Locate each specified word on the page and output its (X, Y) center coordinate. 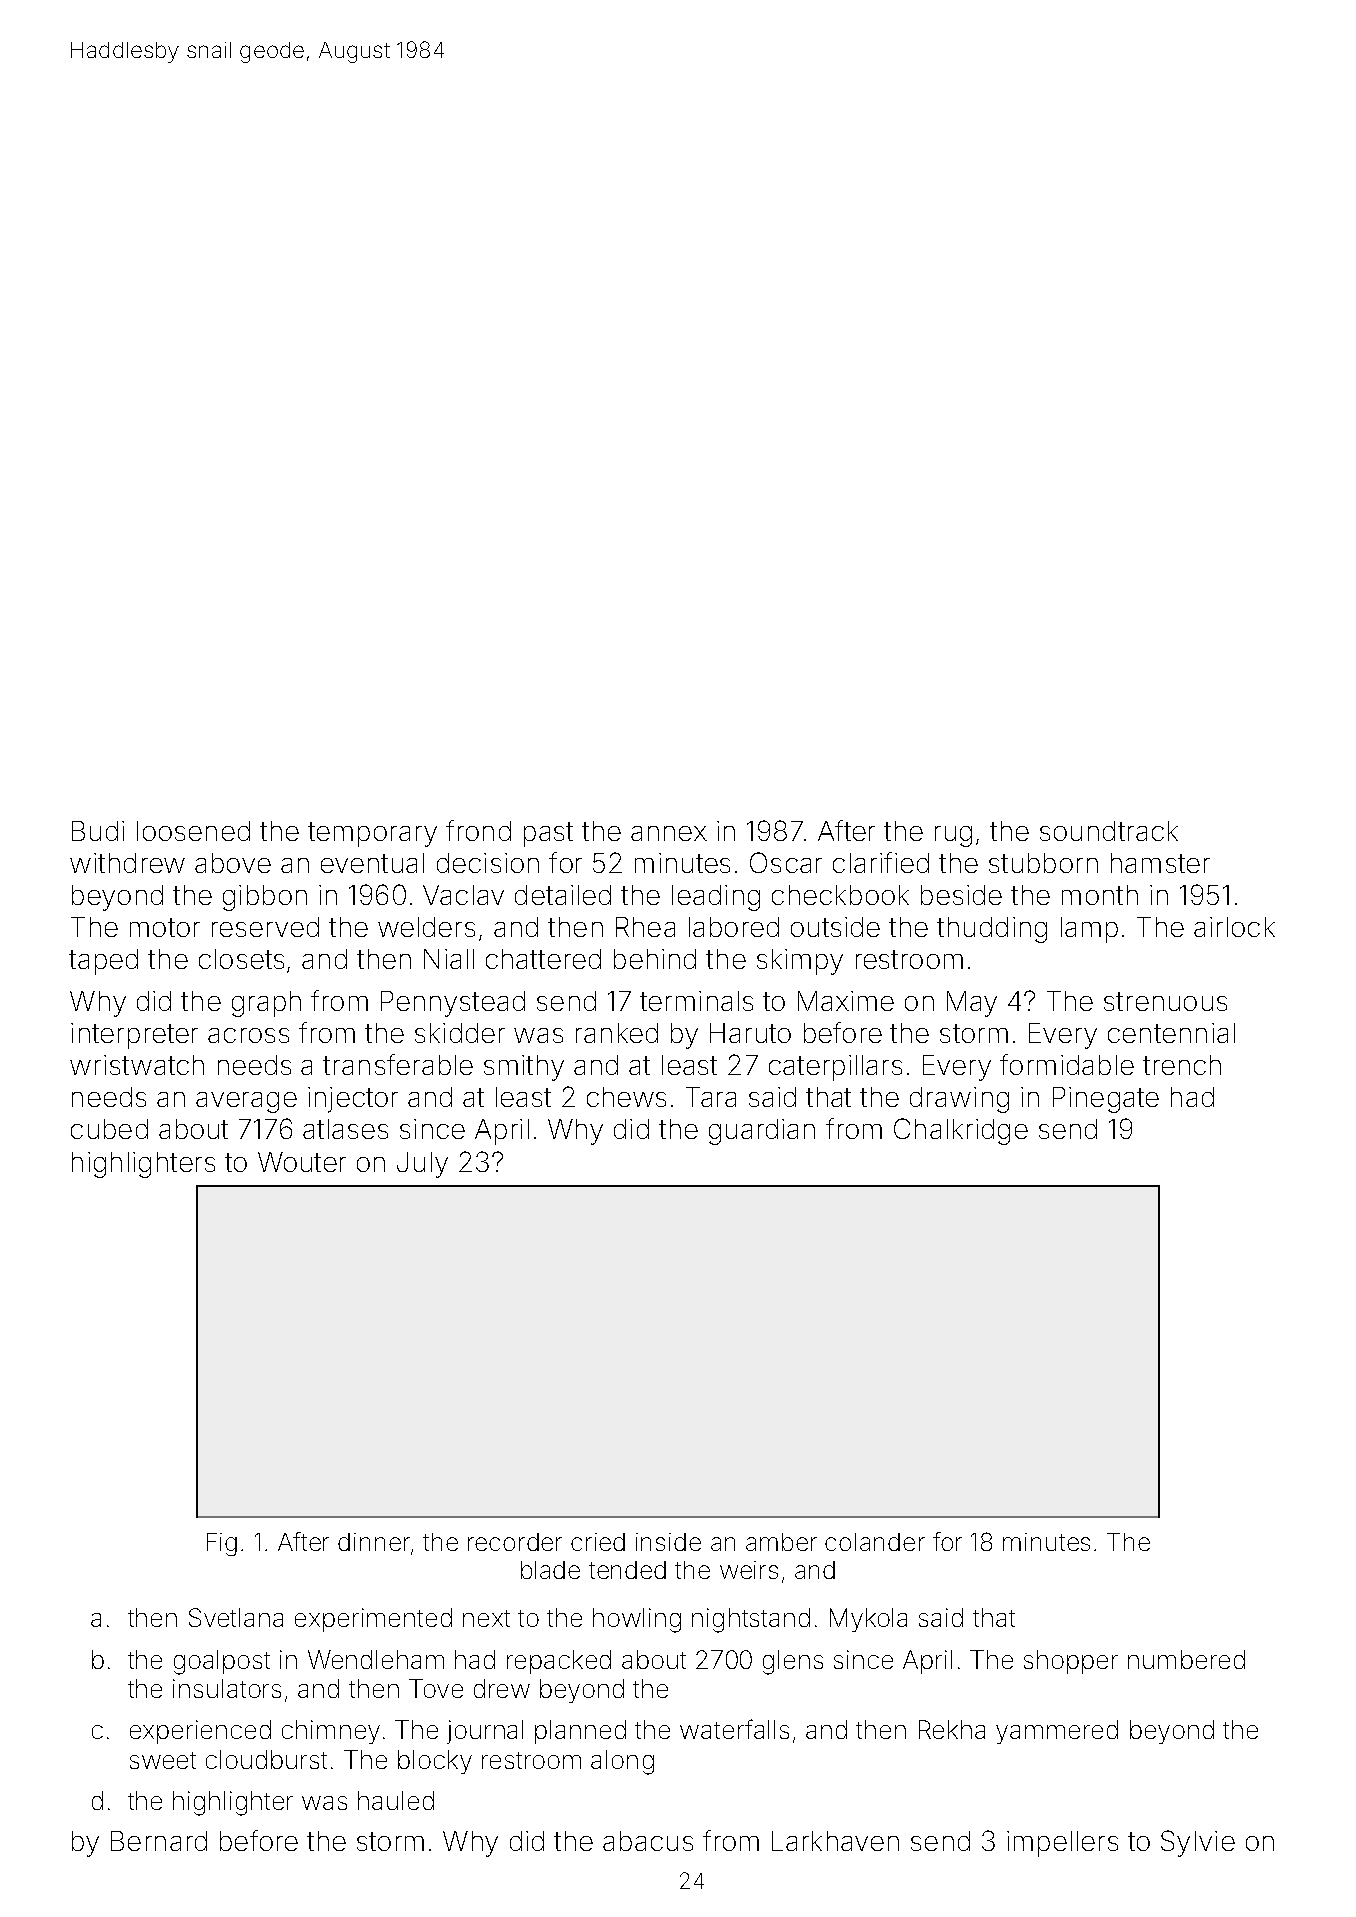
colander (875, 1542)
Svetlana (236, 1617)
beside (961, 895)
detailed (563, 895)
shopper (1071, 1662)
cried (598, 1542)
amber (781, 1542)
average (246, 1102)
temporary (372, 834)
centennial (1171, 1033)
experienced (200, 1732)
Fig (222, 1544)
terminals (696, 1001)
